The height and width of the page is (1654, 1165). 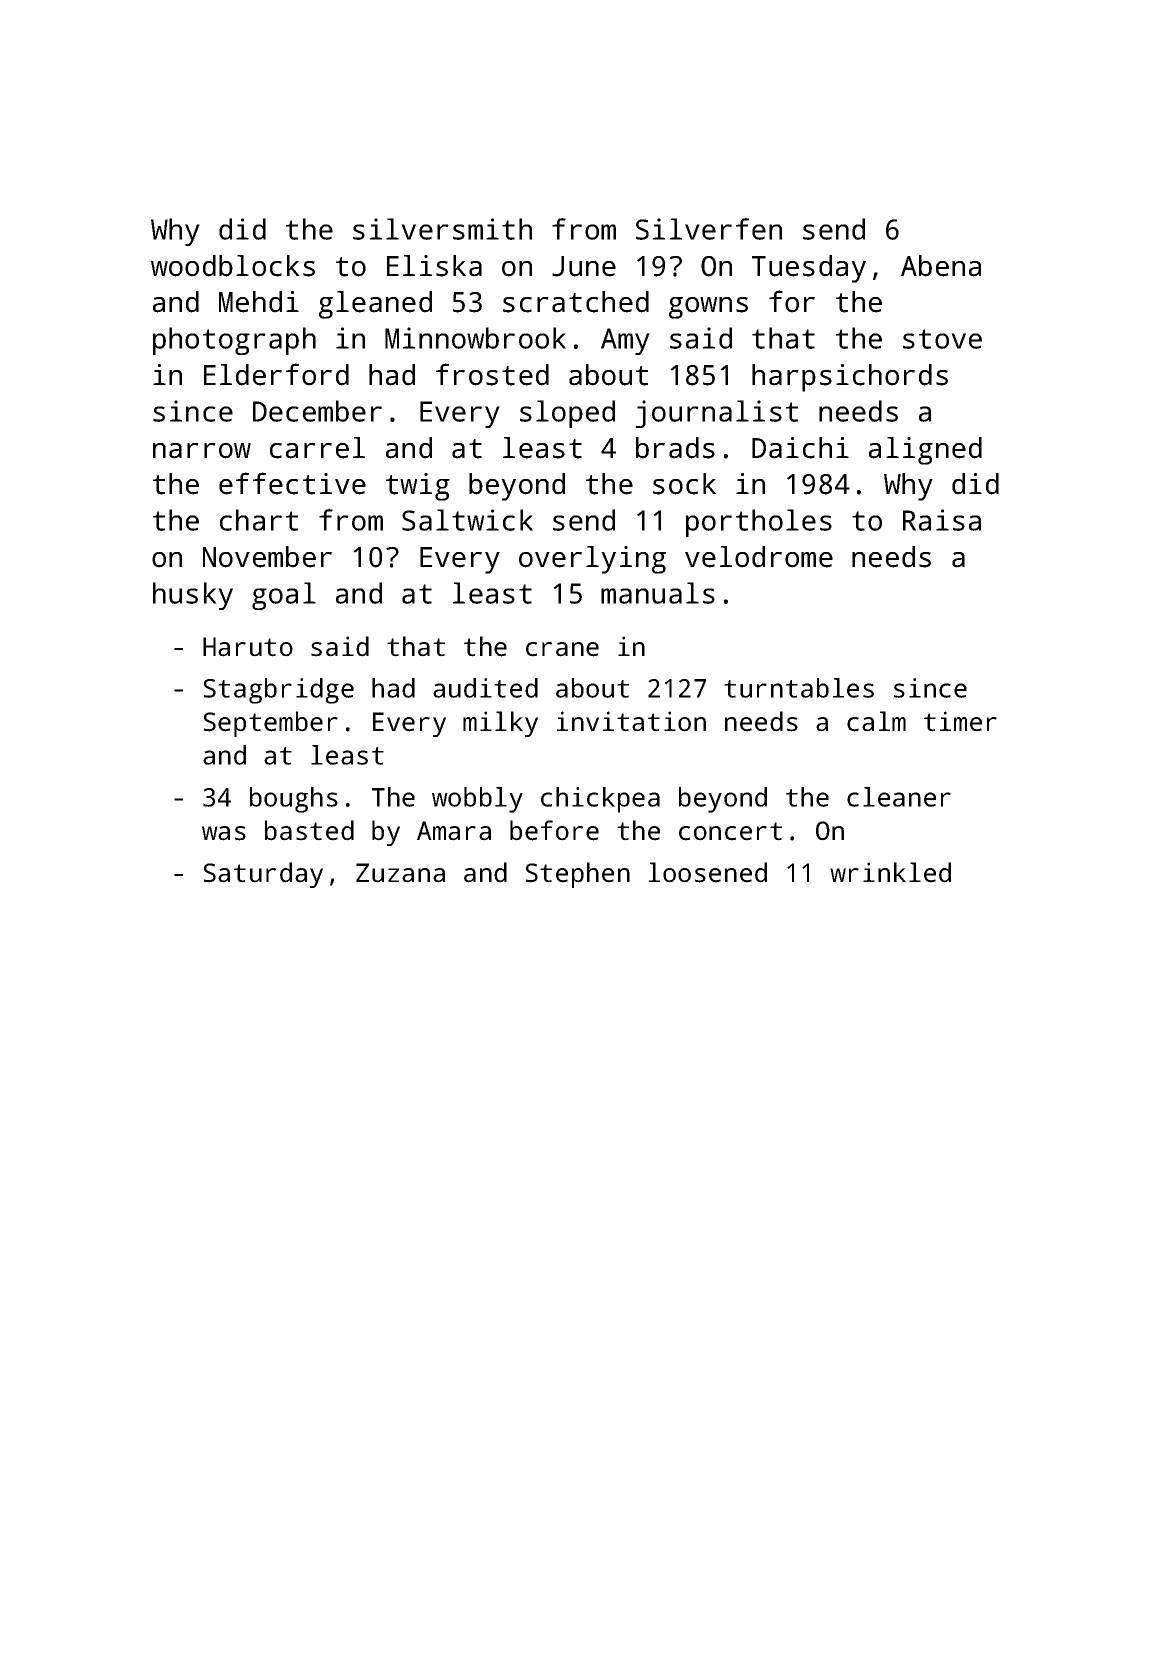 I want to click on Stephen, so click(x=578, y=875).
